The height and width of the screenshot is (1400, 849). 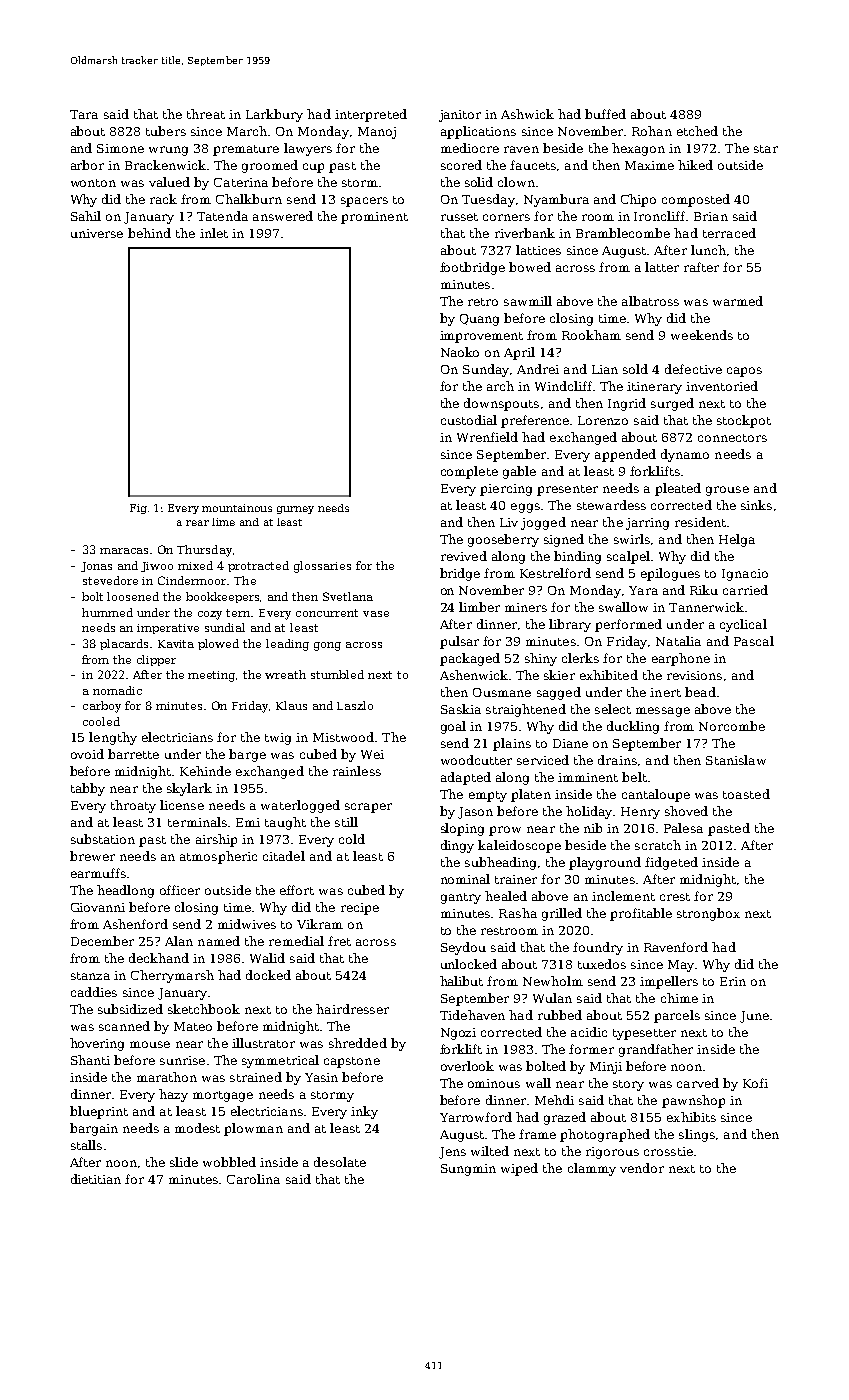 I want to click on barge, so click(x=247, y=755).
